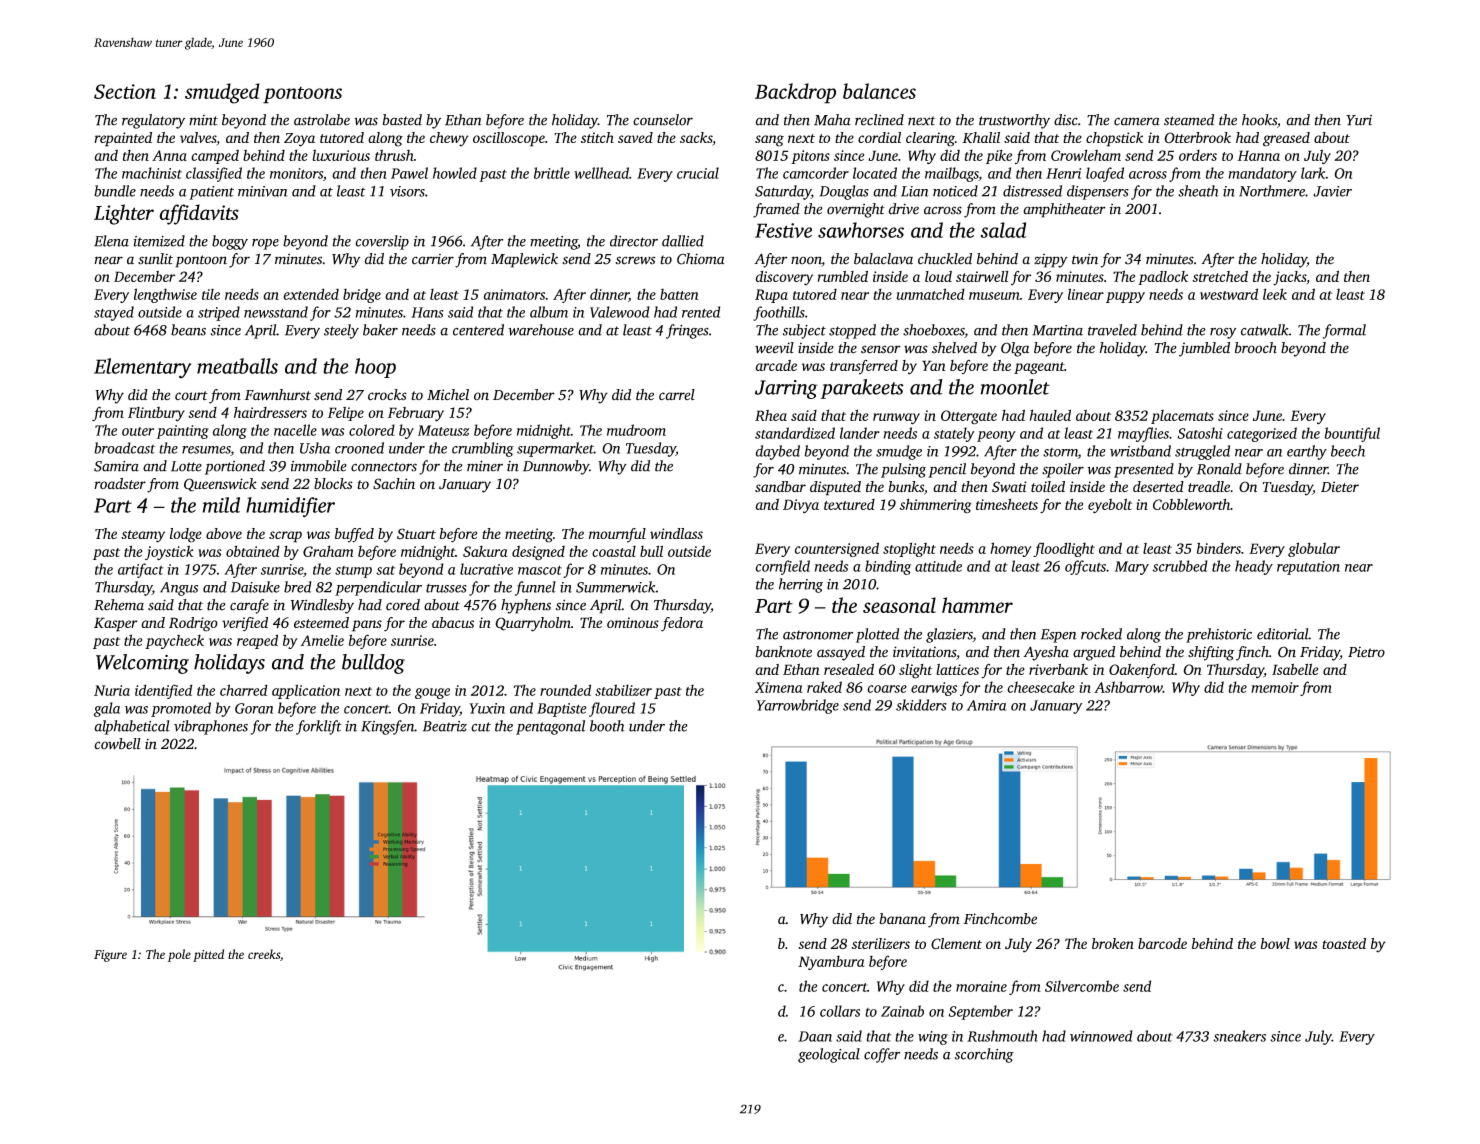 This screenshot has width=1480, height=1144. Describe the element at coordinates (264, 954) in the screenshot. I see `creeks` at that location.
